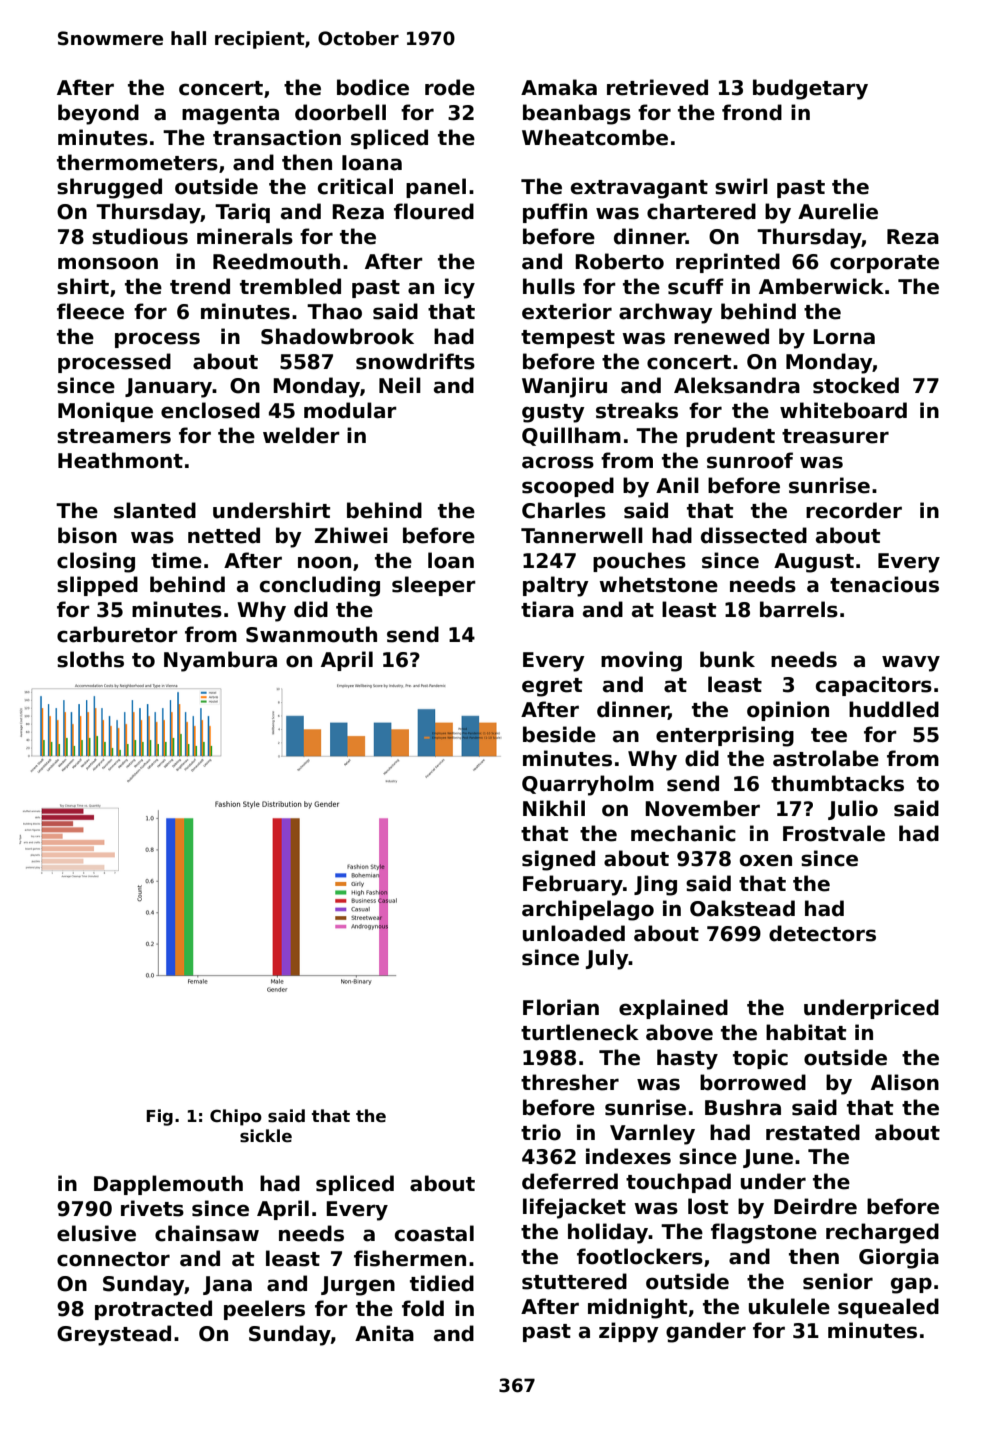  I want to click on zippy, so click(629, 1332).
